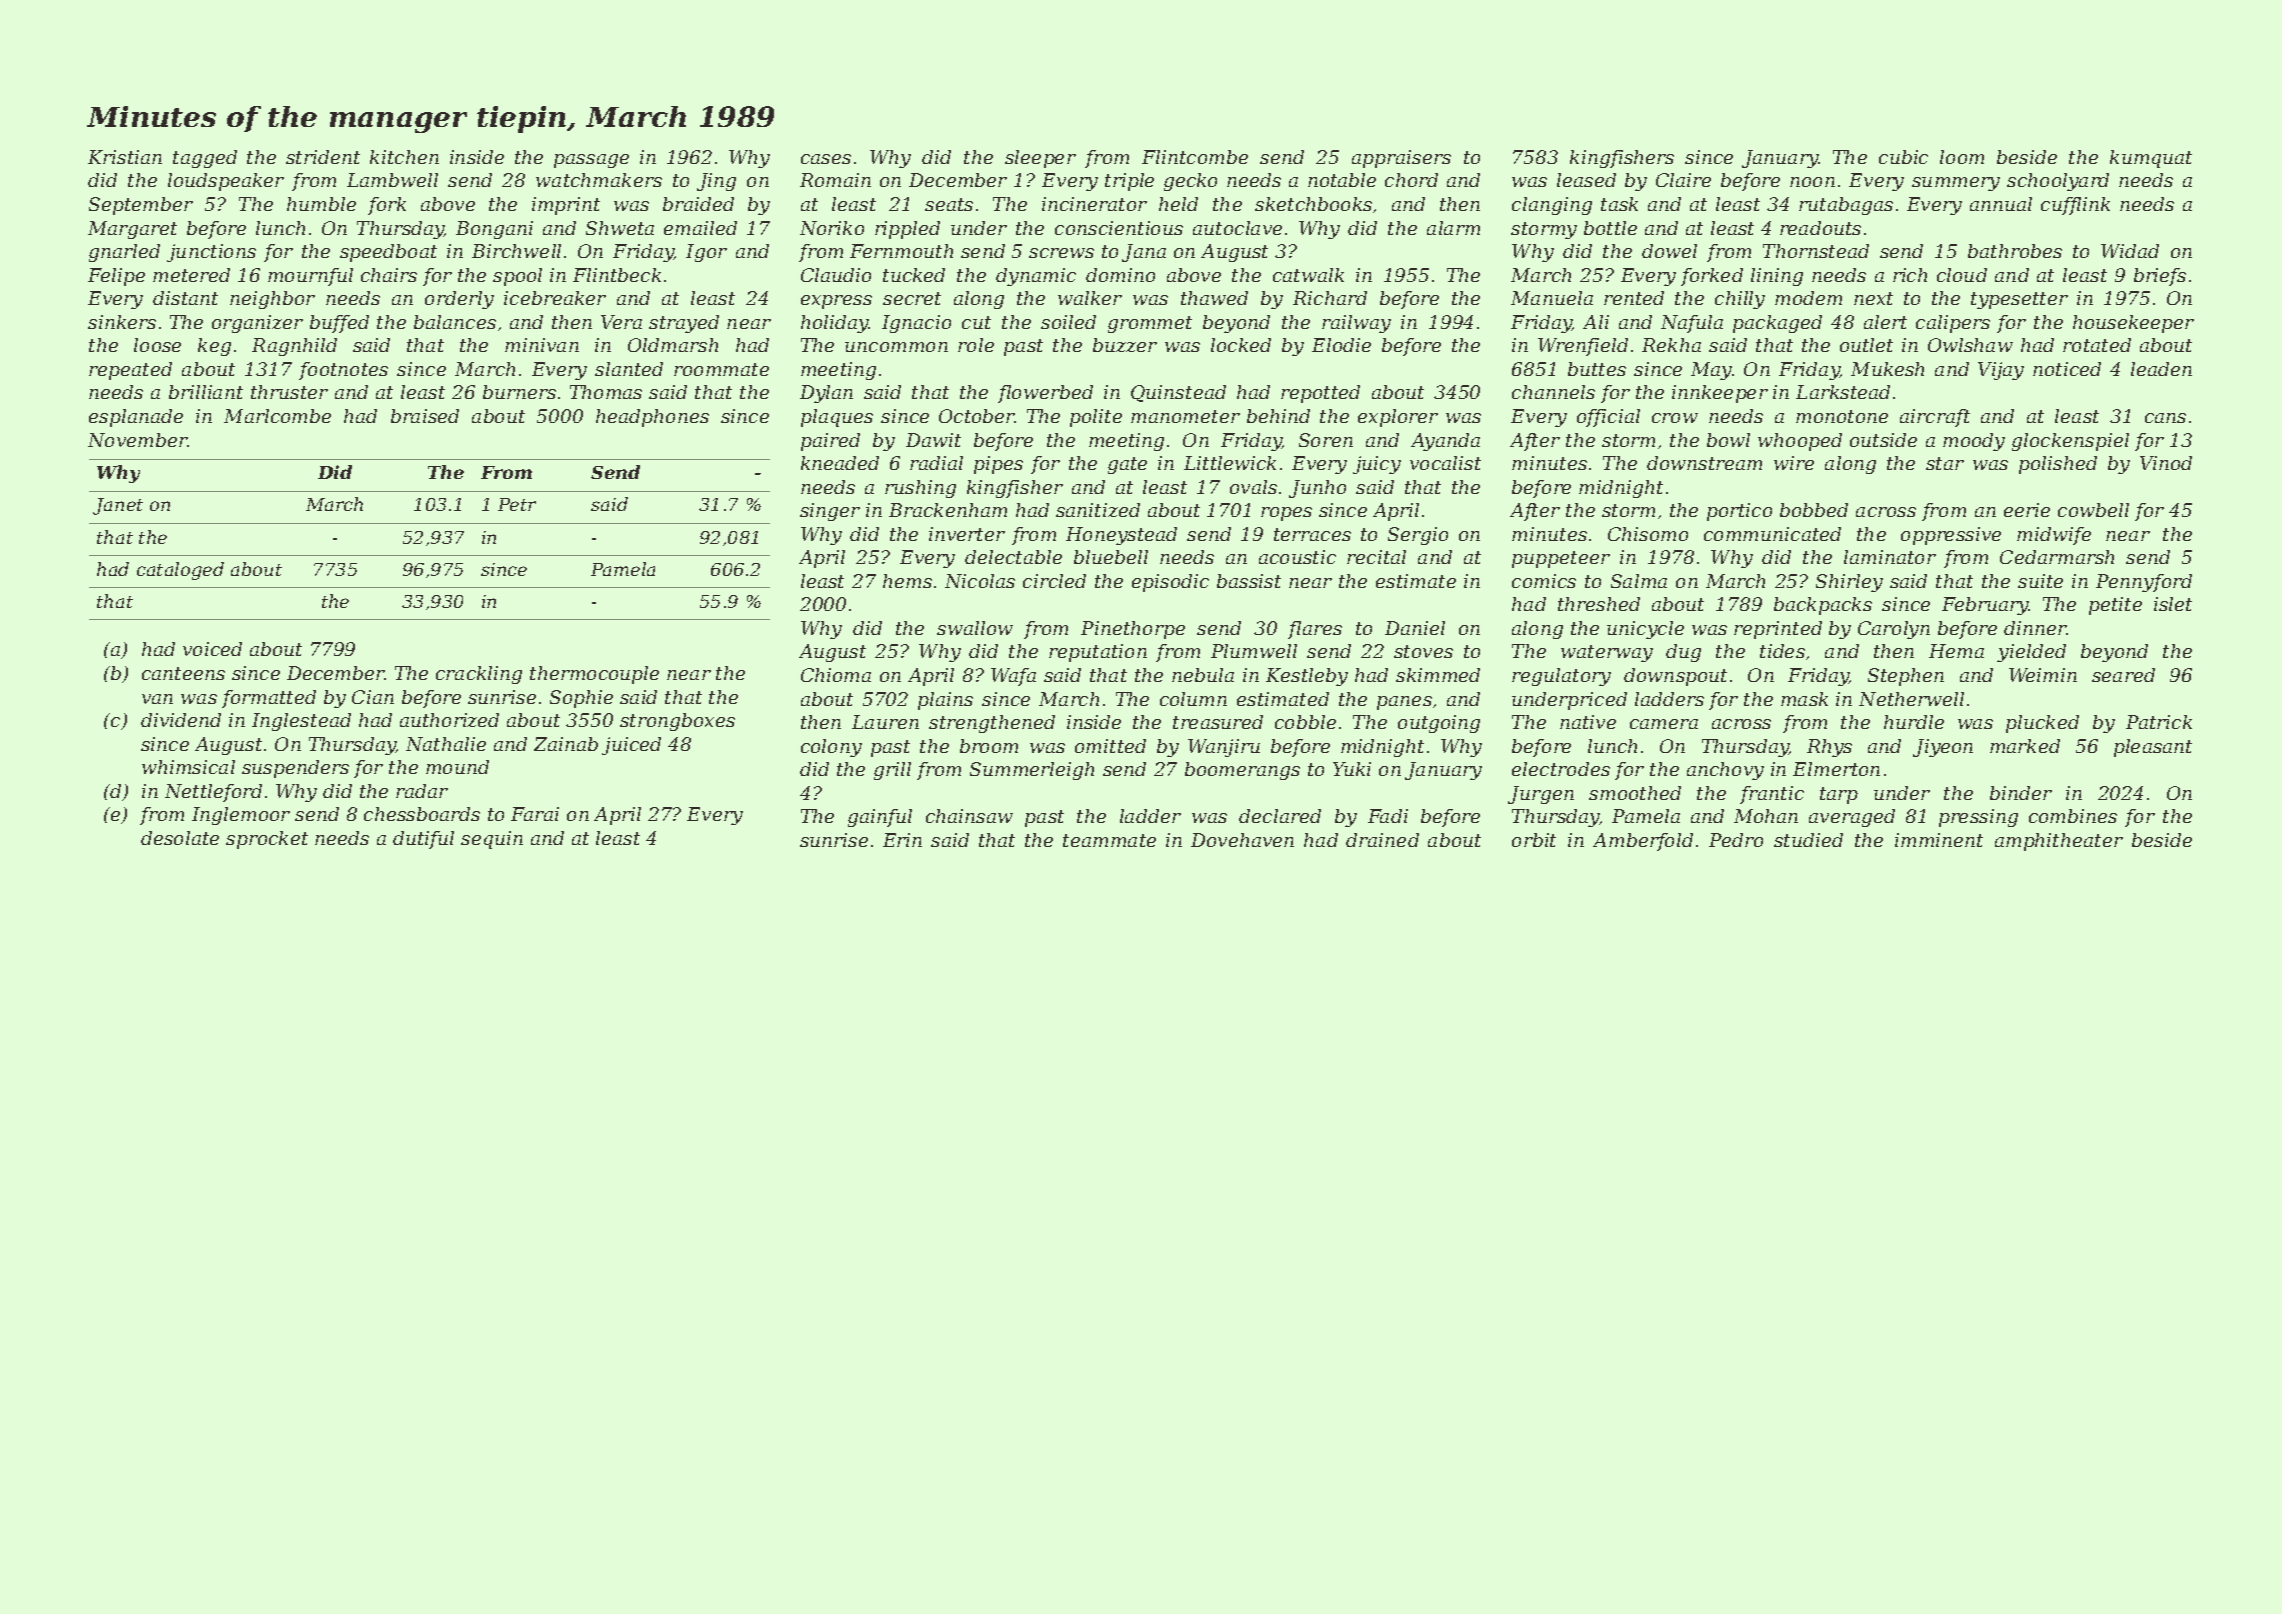  Describe the element at coordinates (1317, 489) in the document. I see `Junho` at that location.
